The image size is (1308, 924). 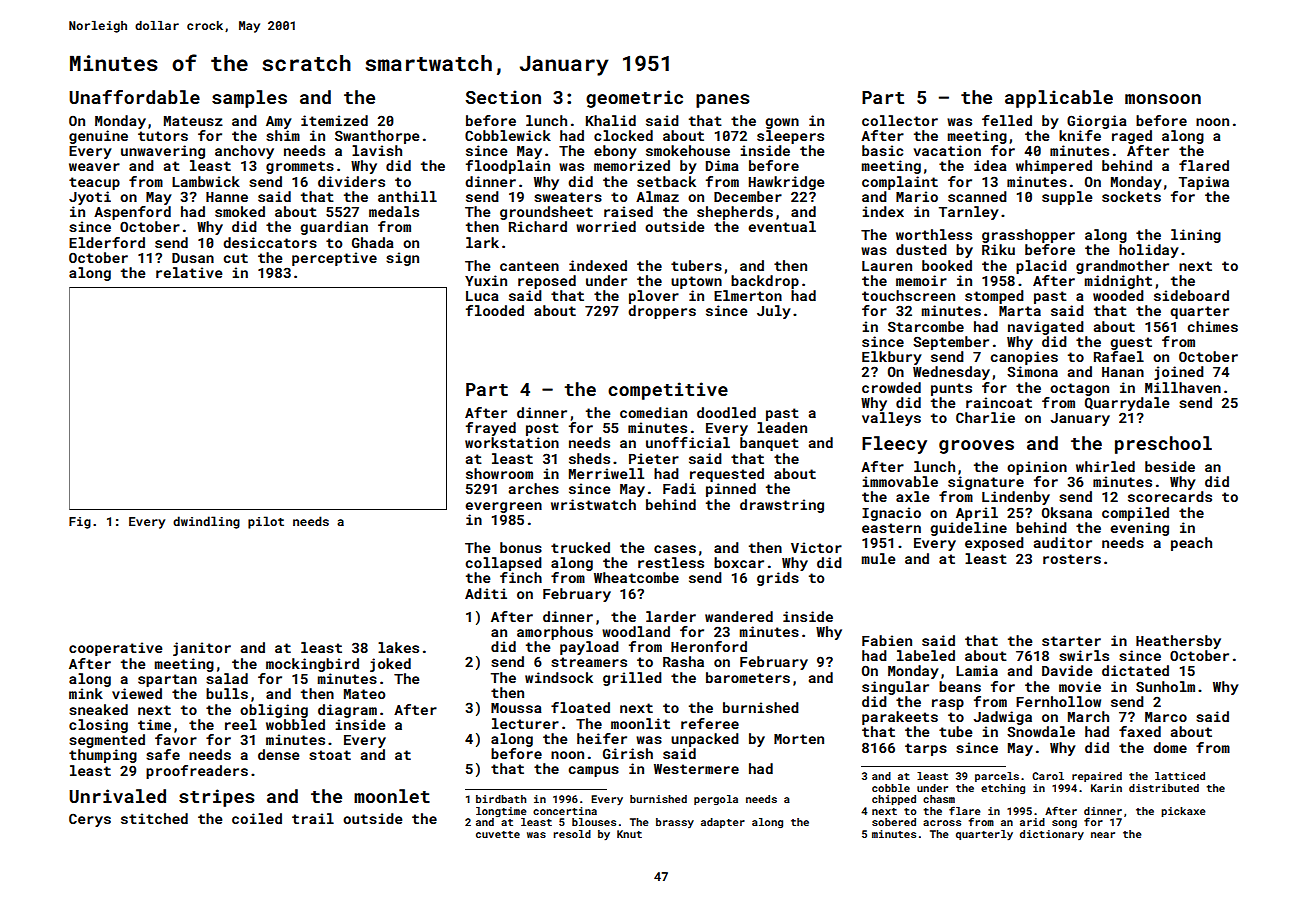 What do you see at coordinates (1178, 642) in the screenshot?
I see `Heathersby` at bounding box center [1178, 642].
